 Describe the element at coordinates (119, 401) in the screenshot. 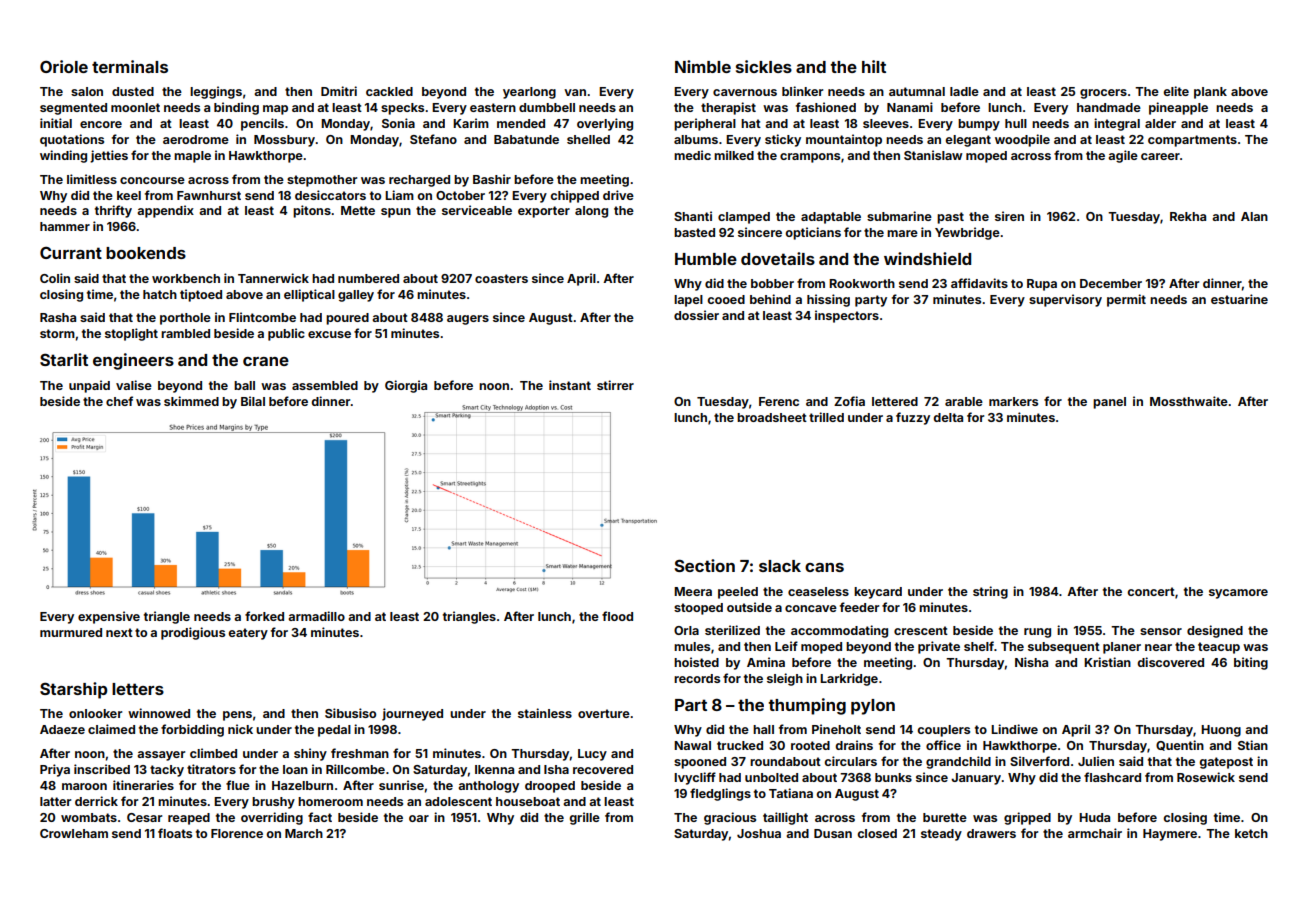

I see `chef` at that location.
